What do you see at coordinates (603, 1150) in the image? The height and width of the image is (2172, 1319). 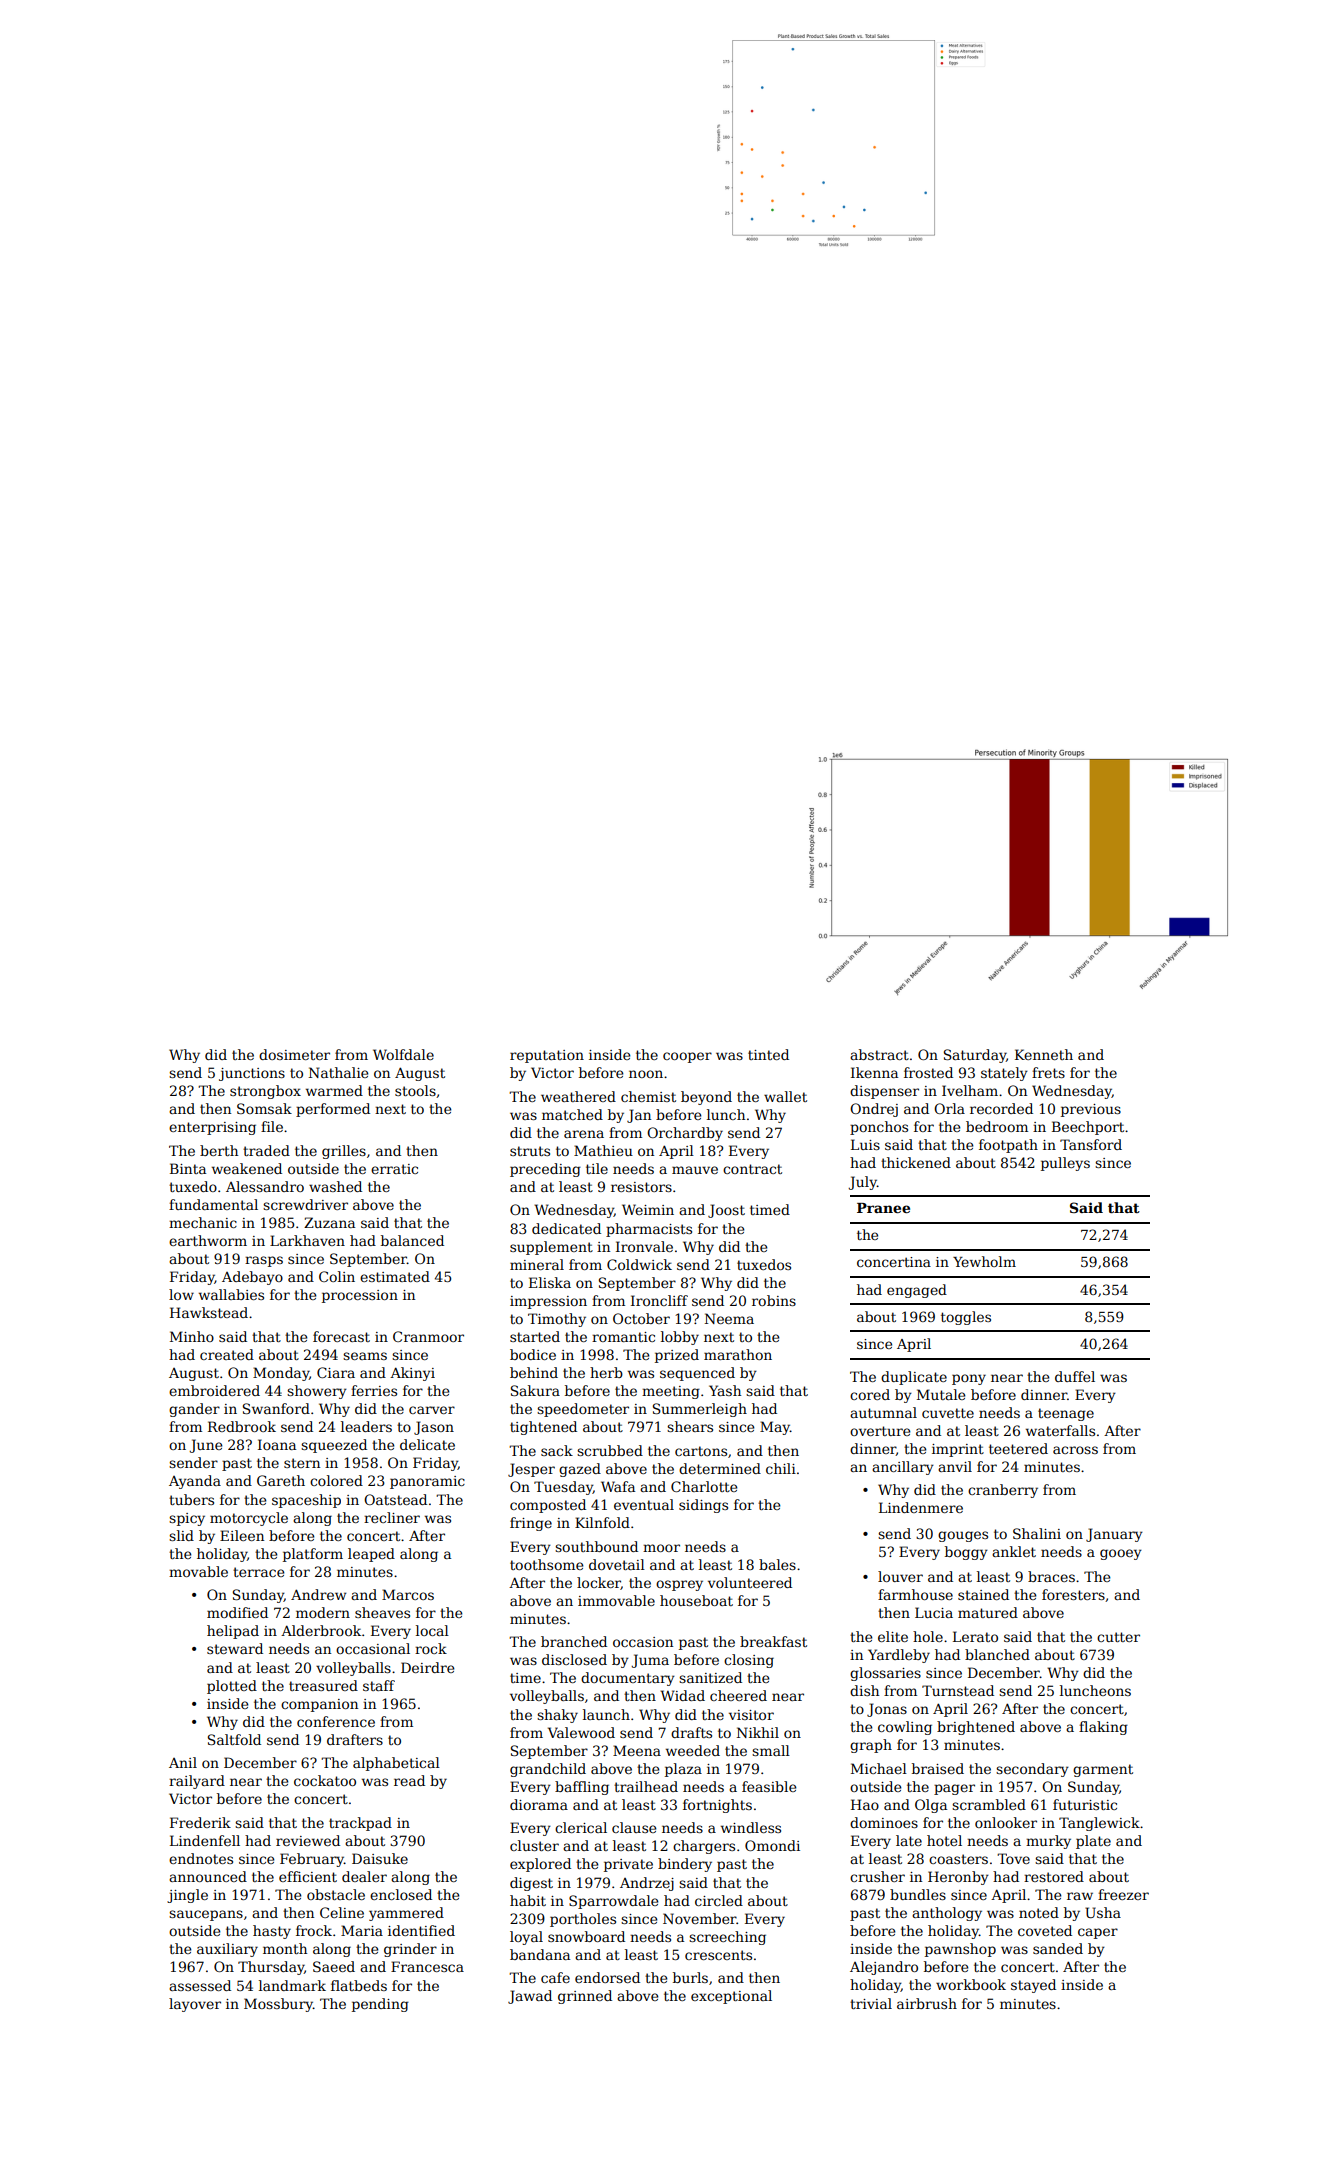 I see `Mathieu` at bounding box center [603, 1150].
